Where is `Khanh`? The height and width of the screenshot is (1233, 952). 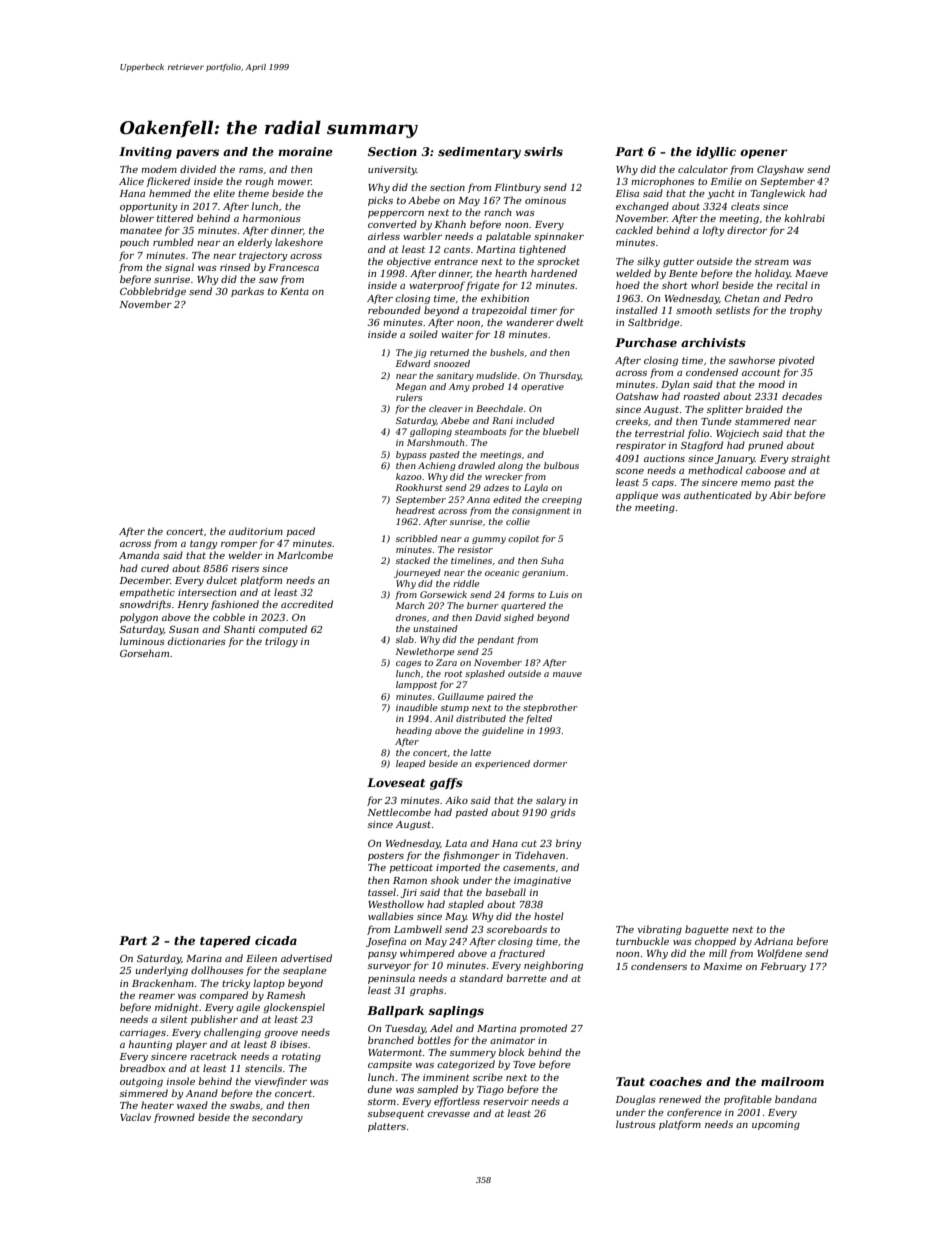
Khanh is located at coordinates (450, 224).
